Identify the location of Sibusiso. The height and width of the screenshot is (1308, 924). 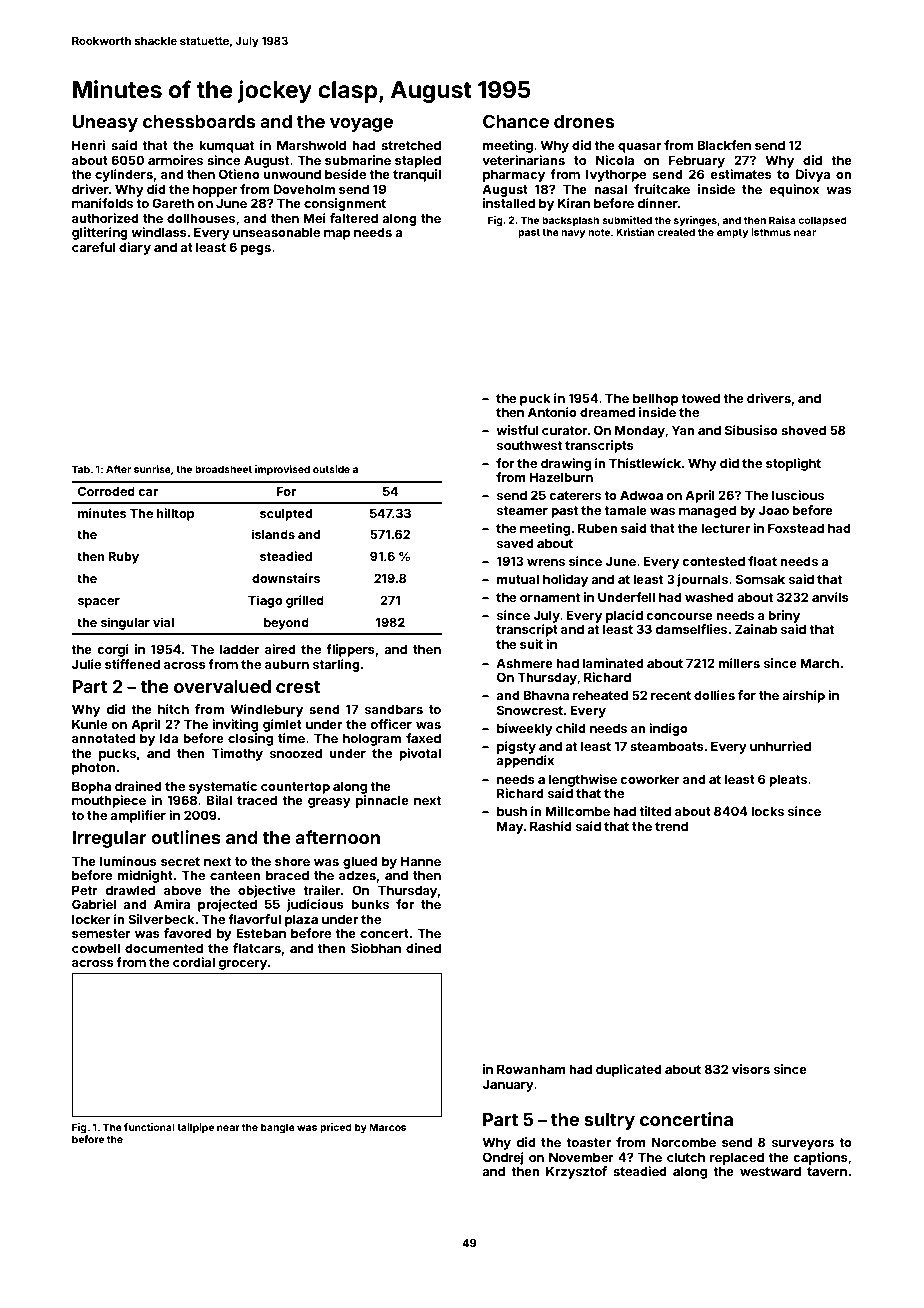
(751, 430).
